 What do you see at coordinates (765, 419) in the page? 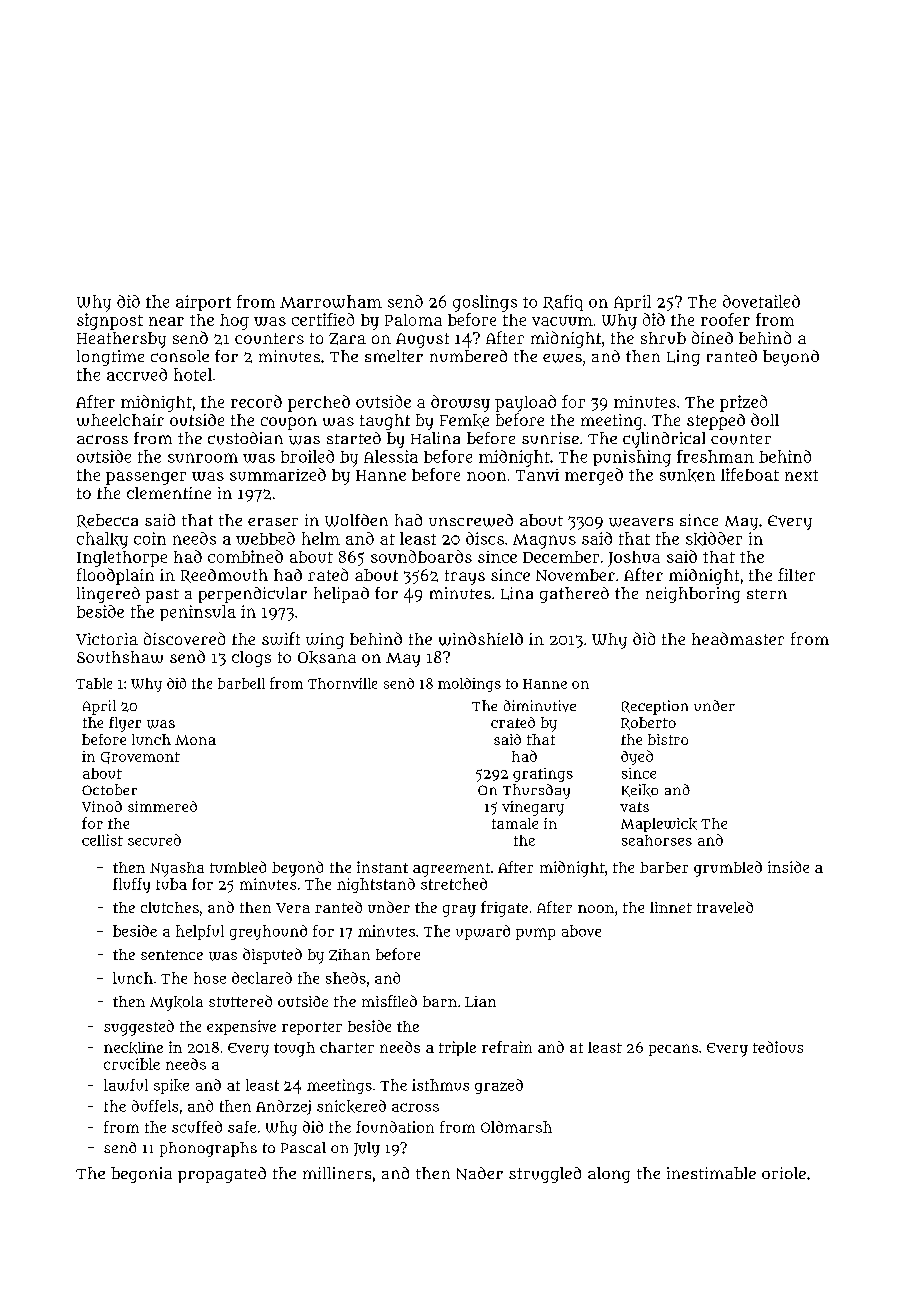
I see `doll` at bounding box center [765, 419].
